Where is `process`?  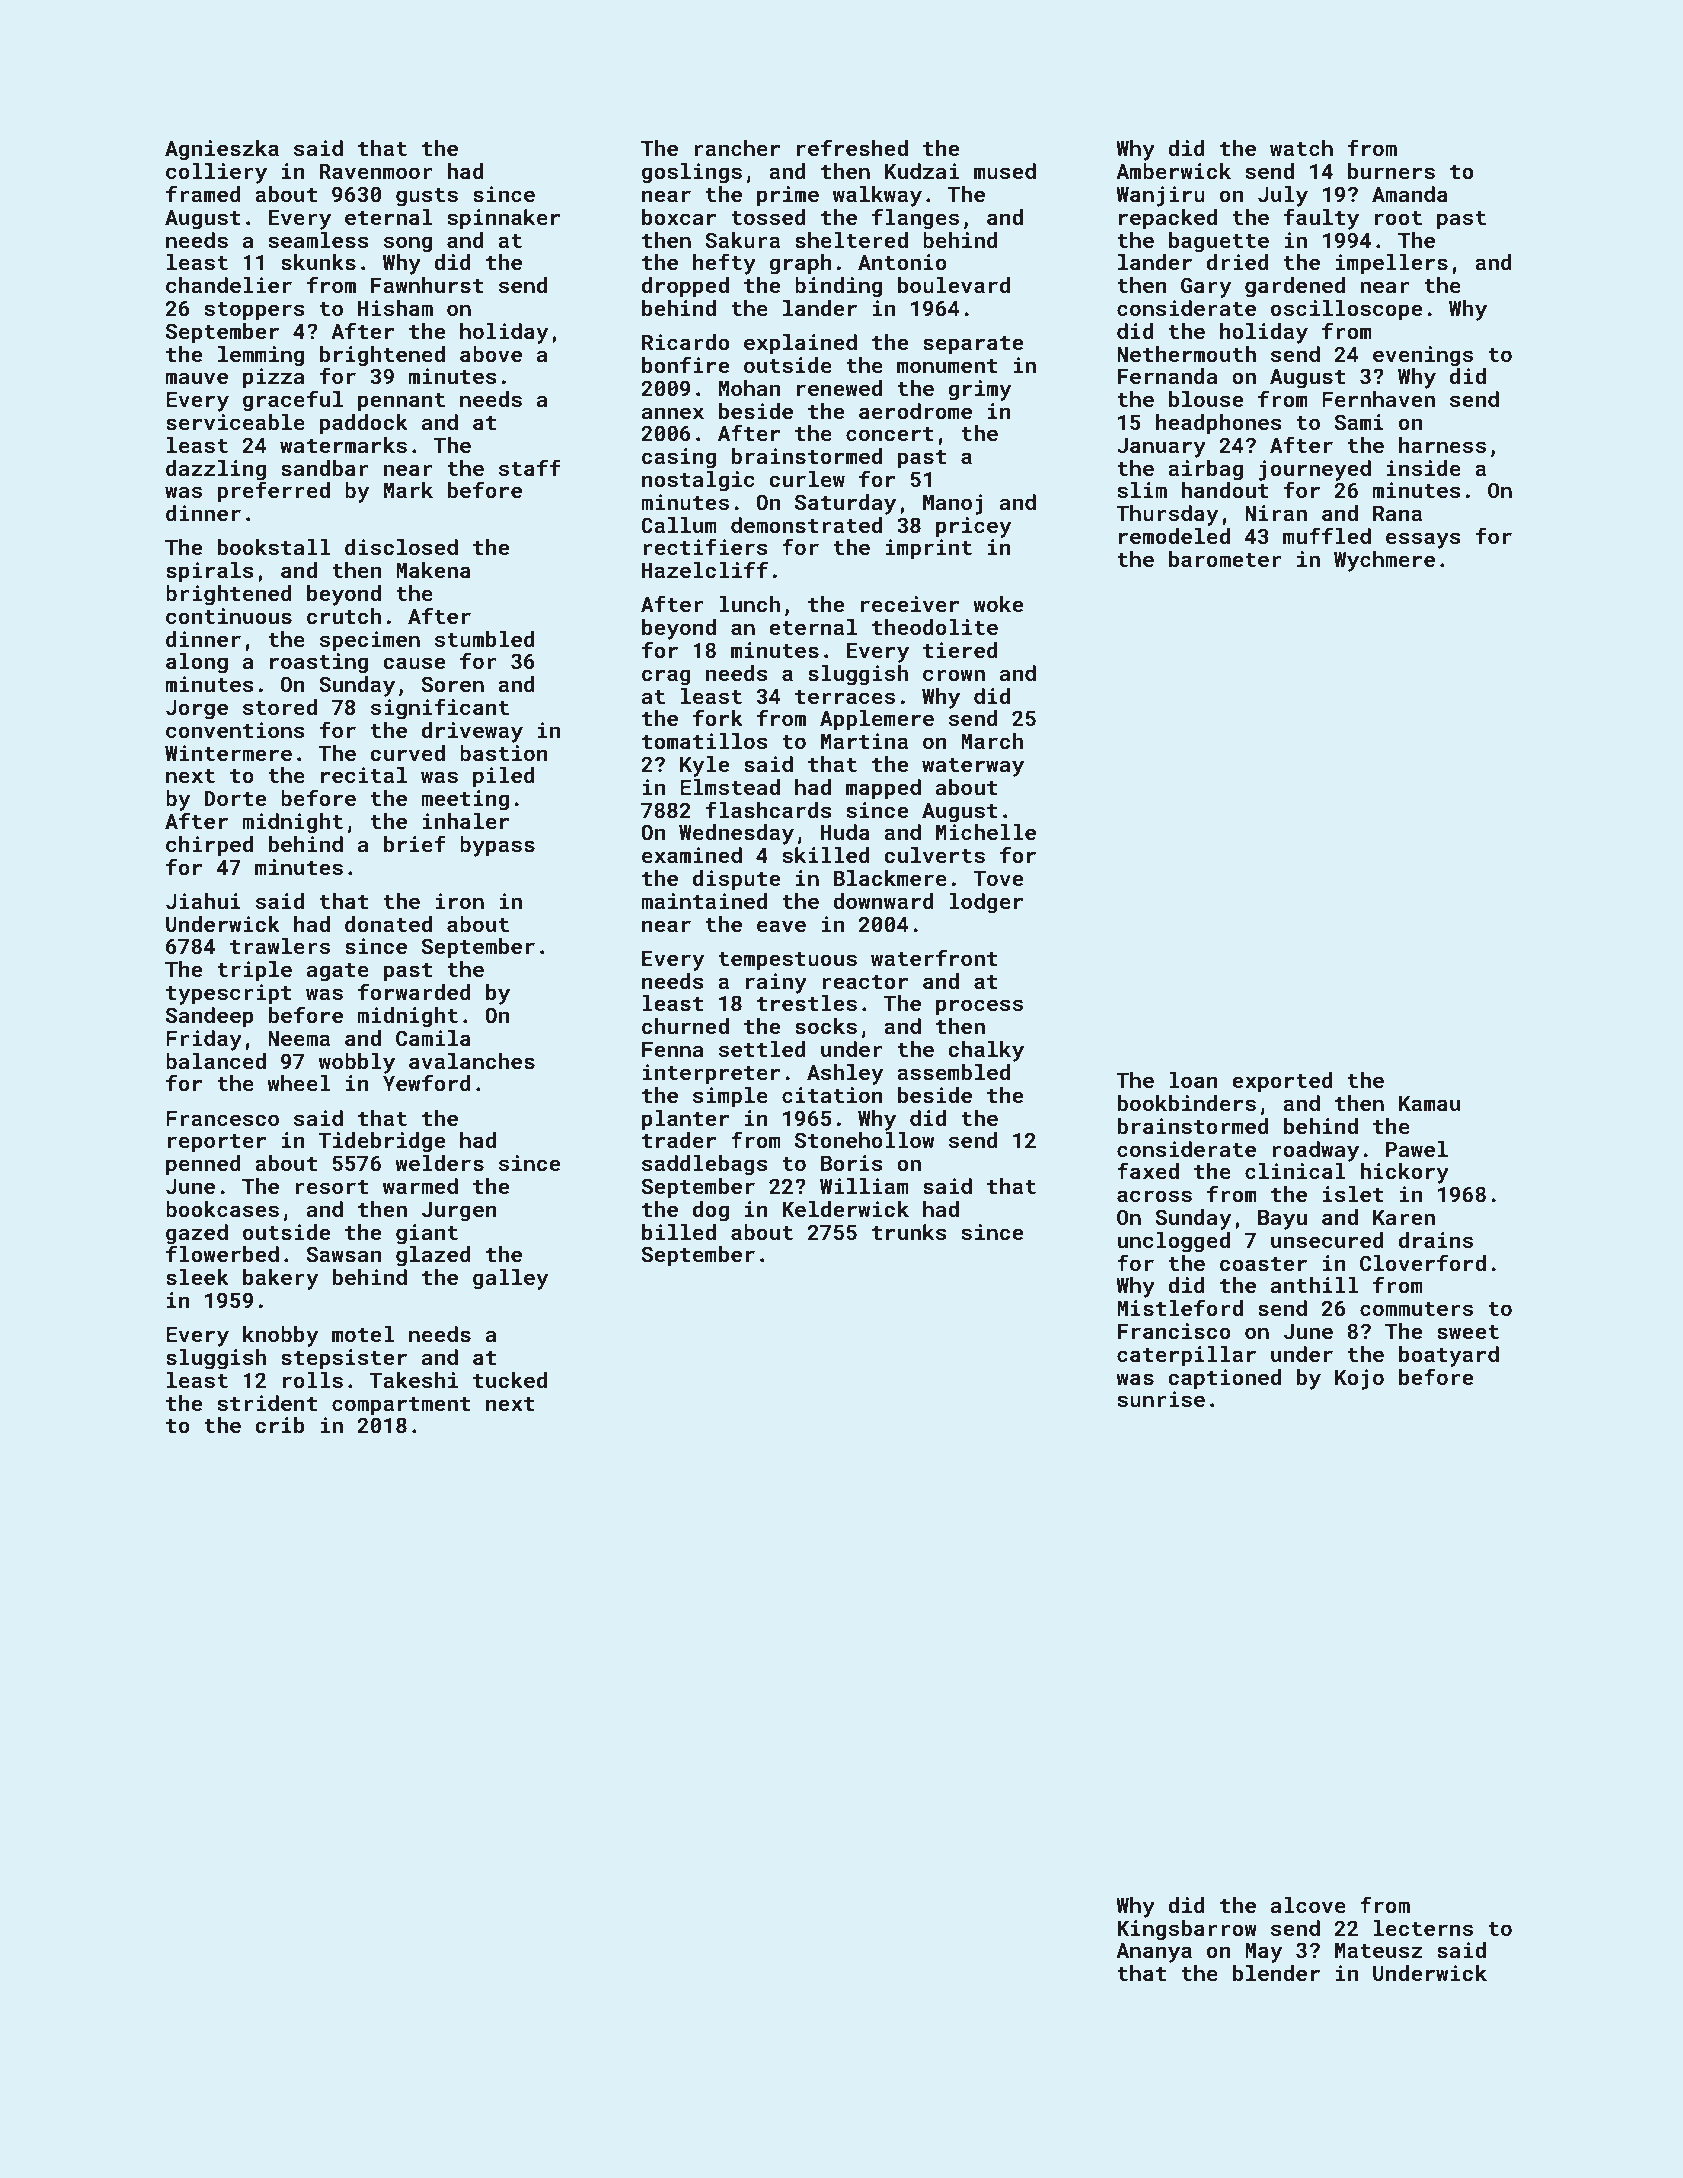 process is located at coordinates (979, 1007).
